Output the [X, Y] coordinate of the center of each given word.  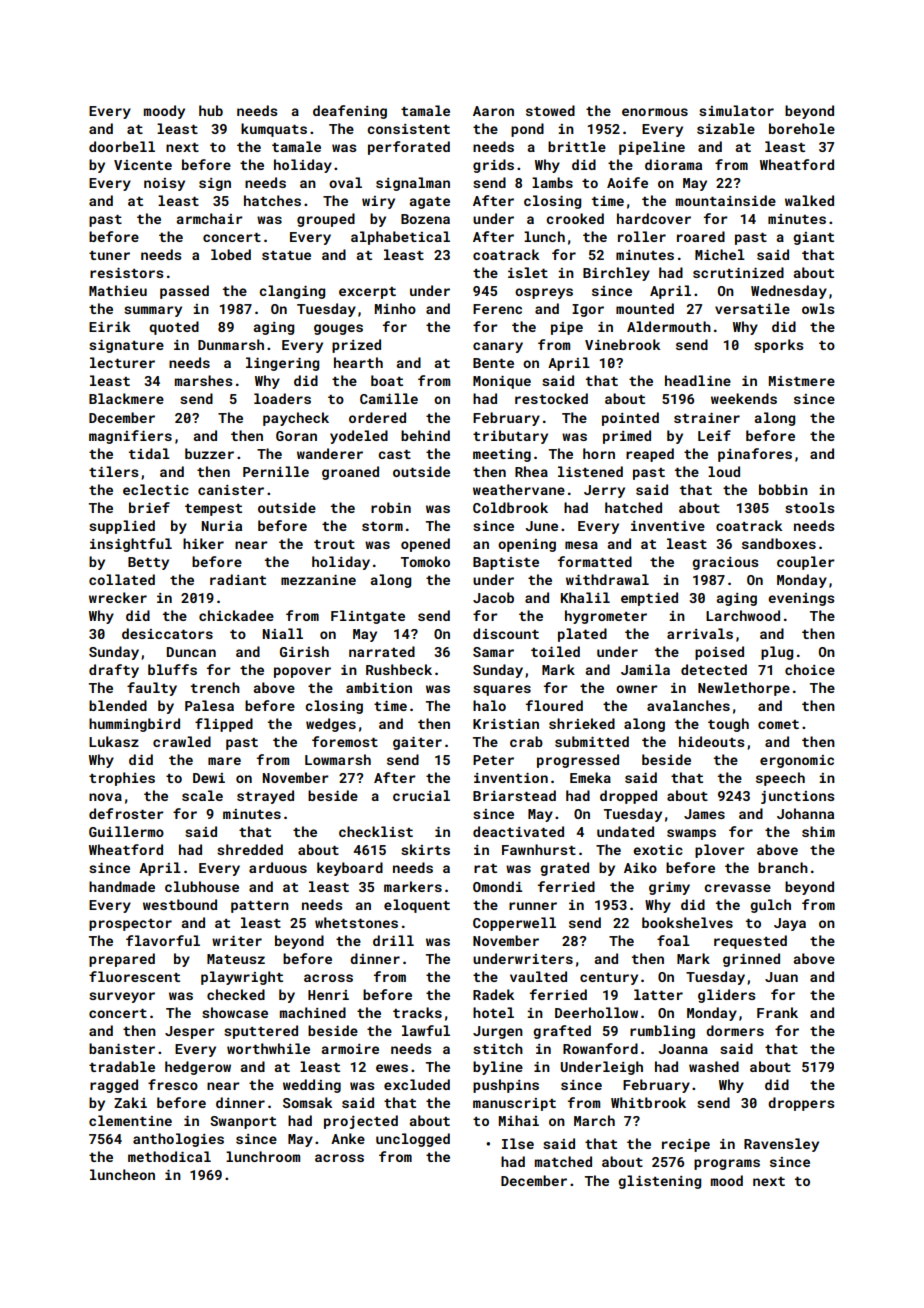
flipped [224, 725]
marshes [203, 380]
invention [511, 778]
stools [809, 507]
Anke [348, 1138]
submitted [592, 741]
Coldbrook [510, 507]
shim [818, 831]
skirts [425, 849]
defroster [126, 813]
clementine [130, 1120]
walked [809, 200]
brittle [577, 146]
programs [727, 1164]
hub [211, 110]
